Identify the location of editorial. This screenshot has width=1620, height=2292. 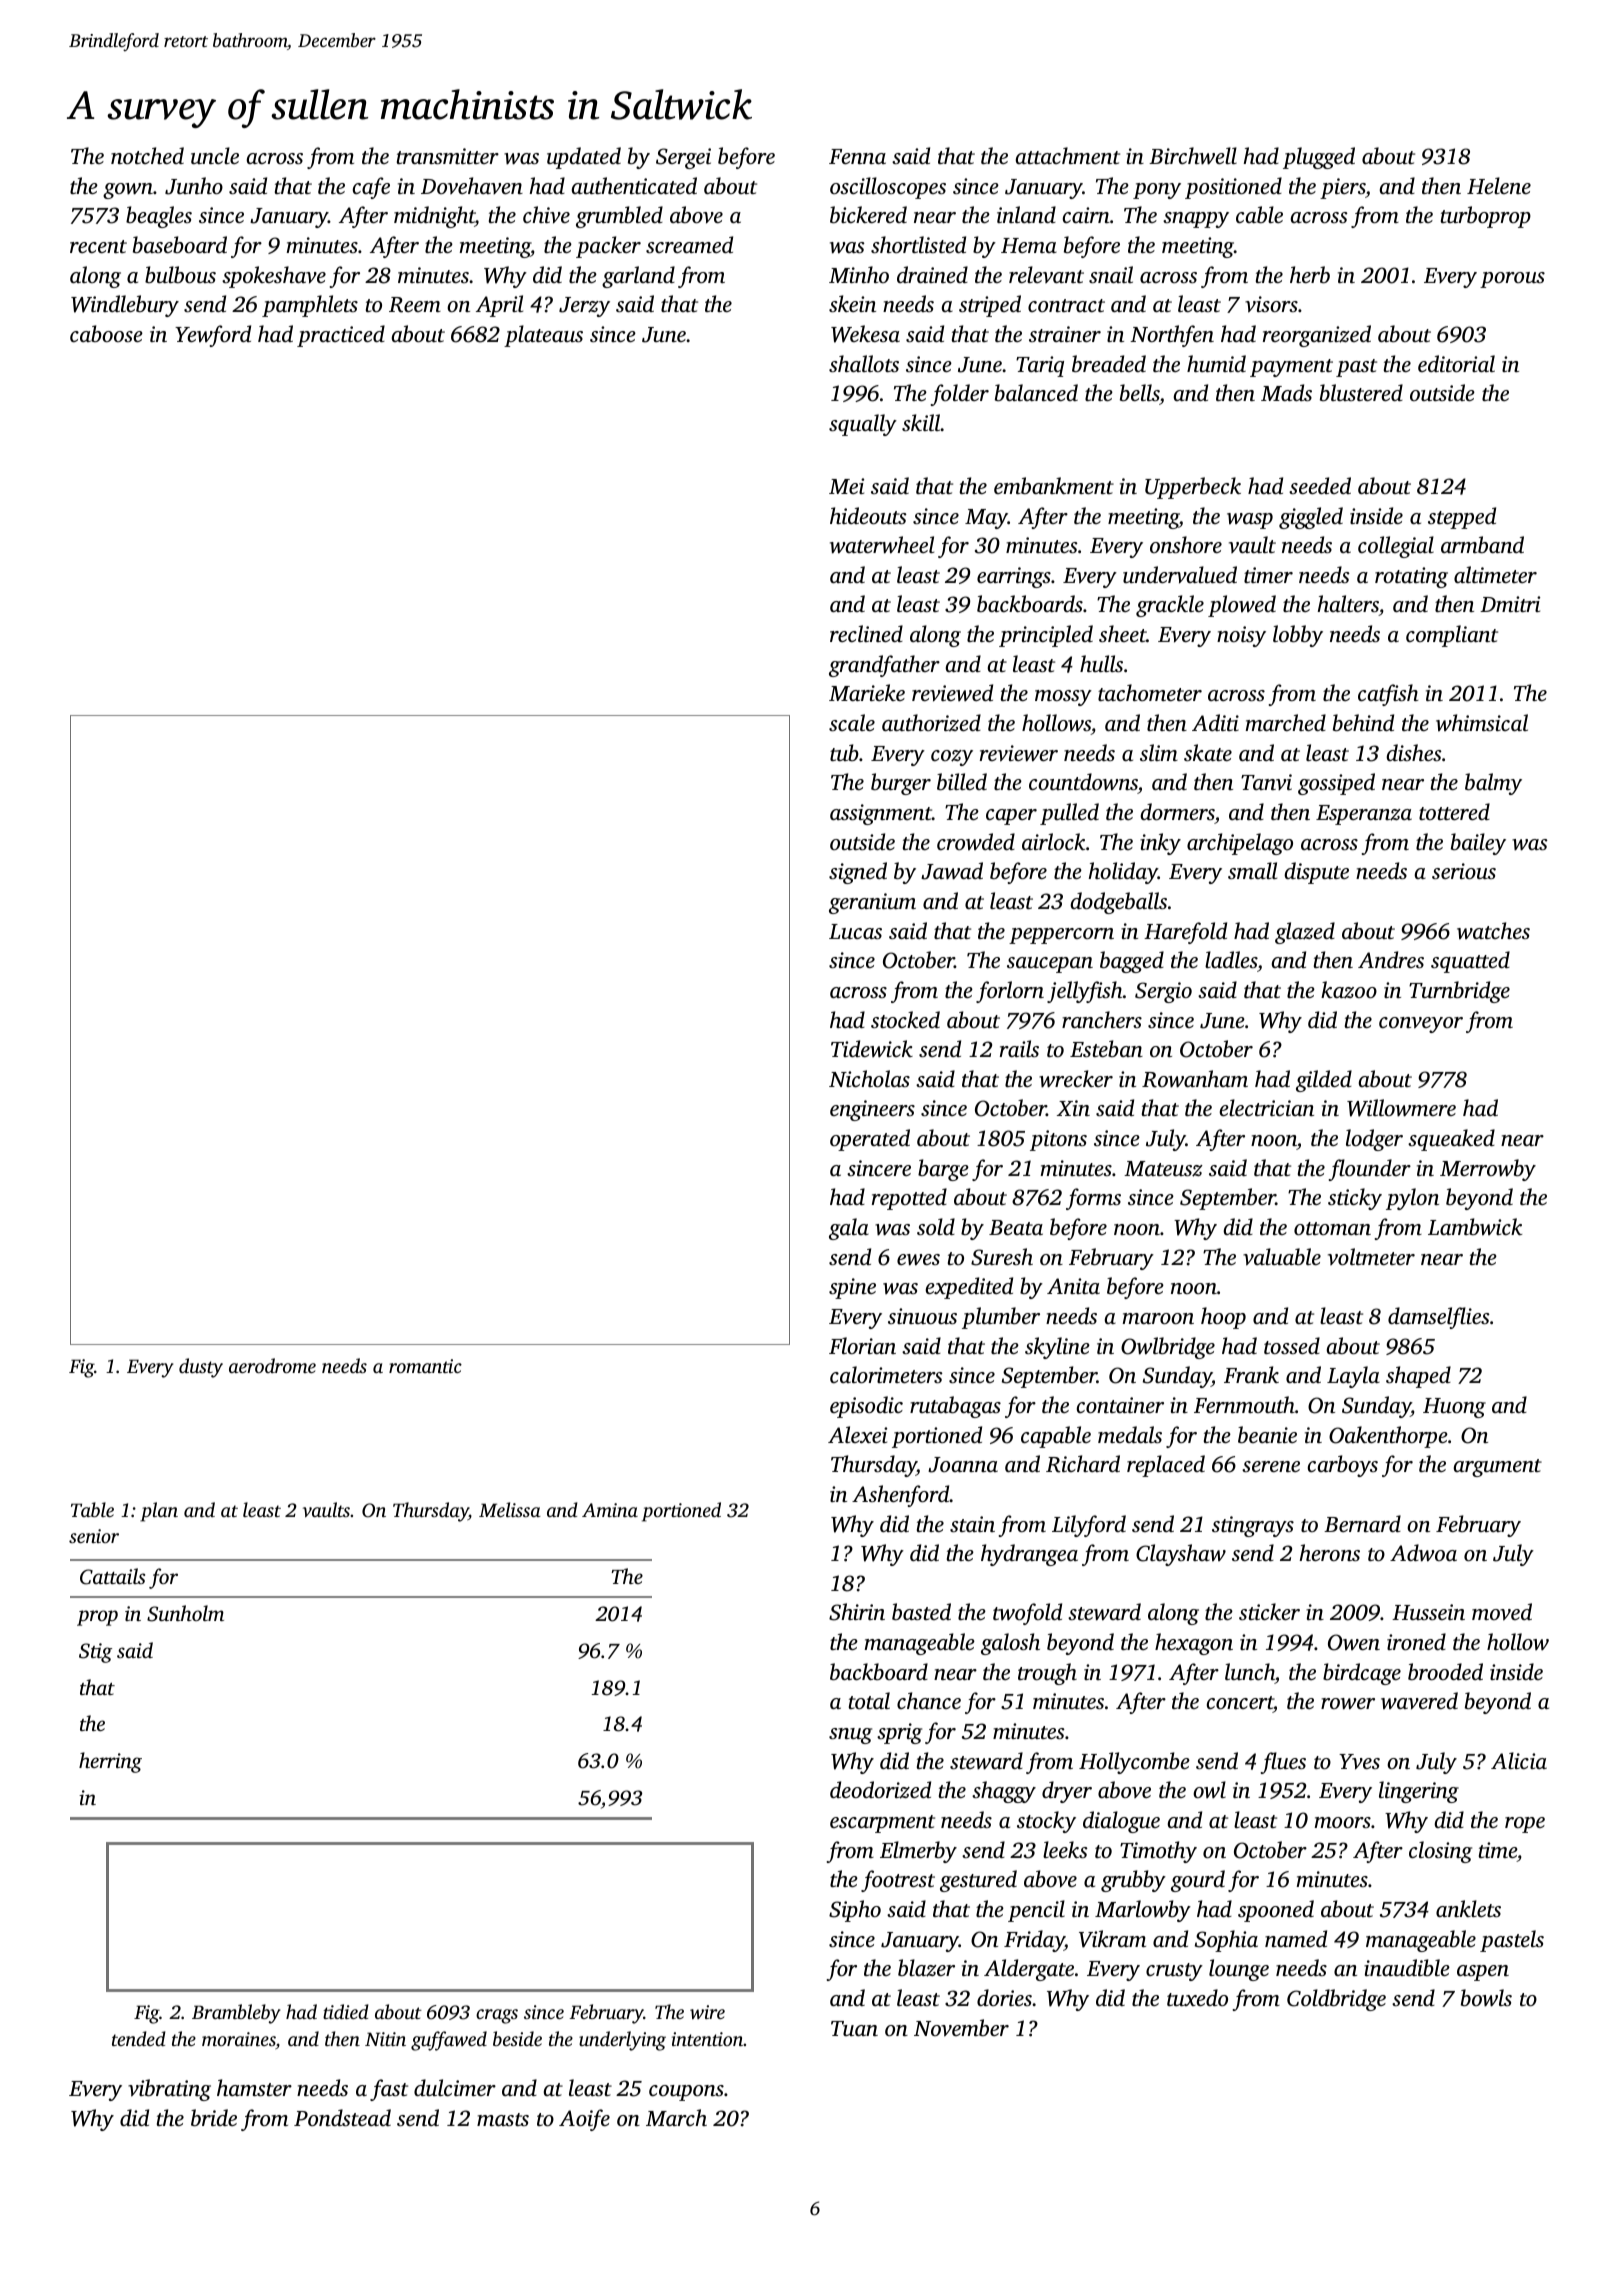
(1456, 363).
